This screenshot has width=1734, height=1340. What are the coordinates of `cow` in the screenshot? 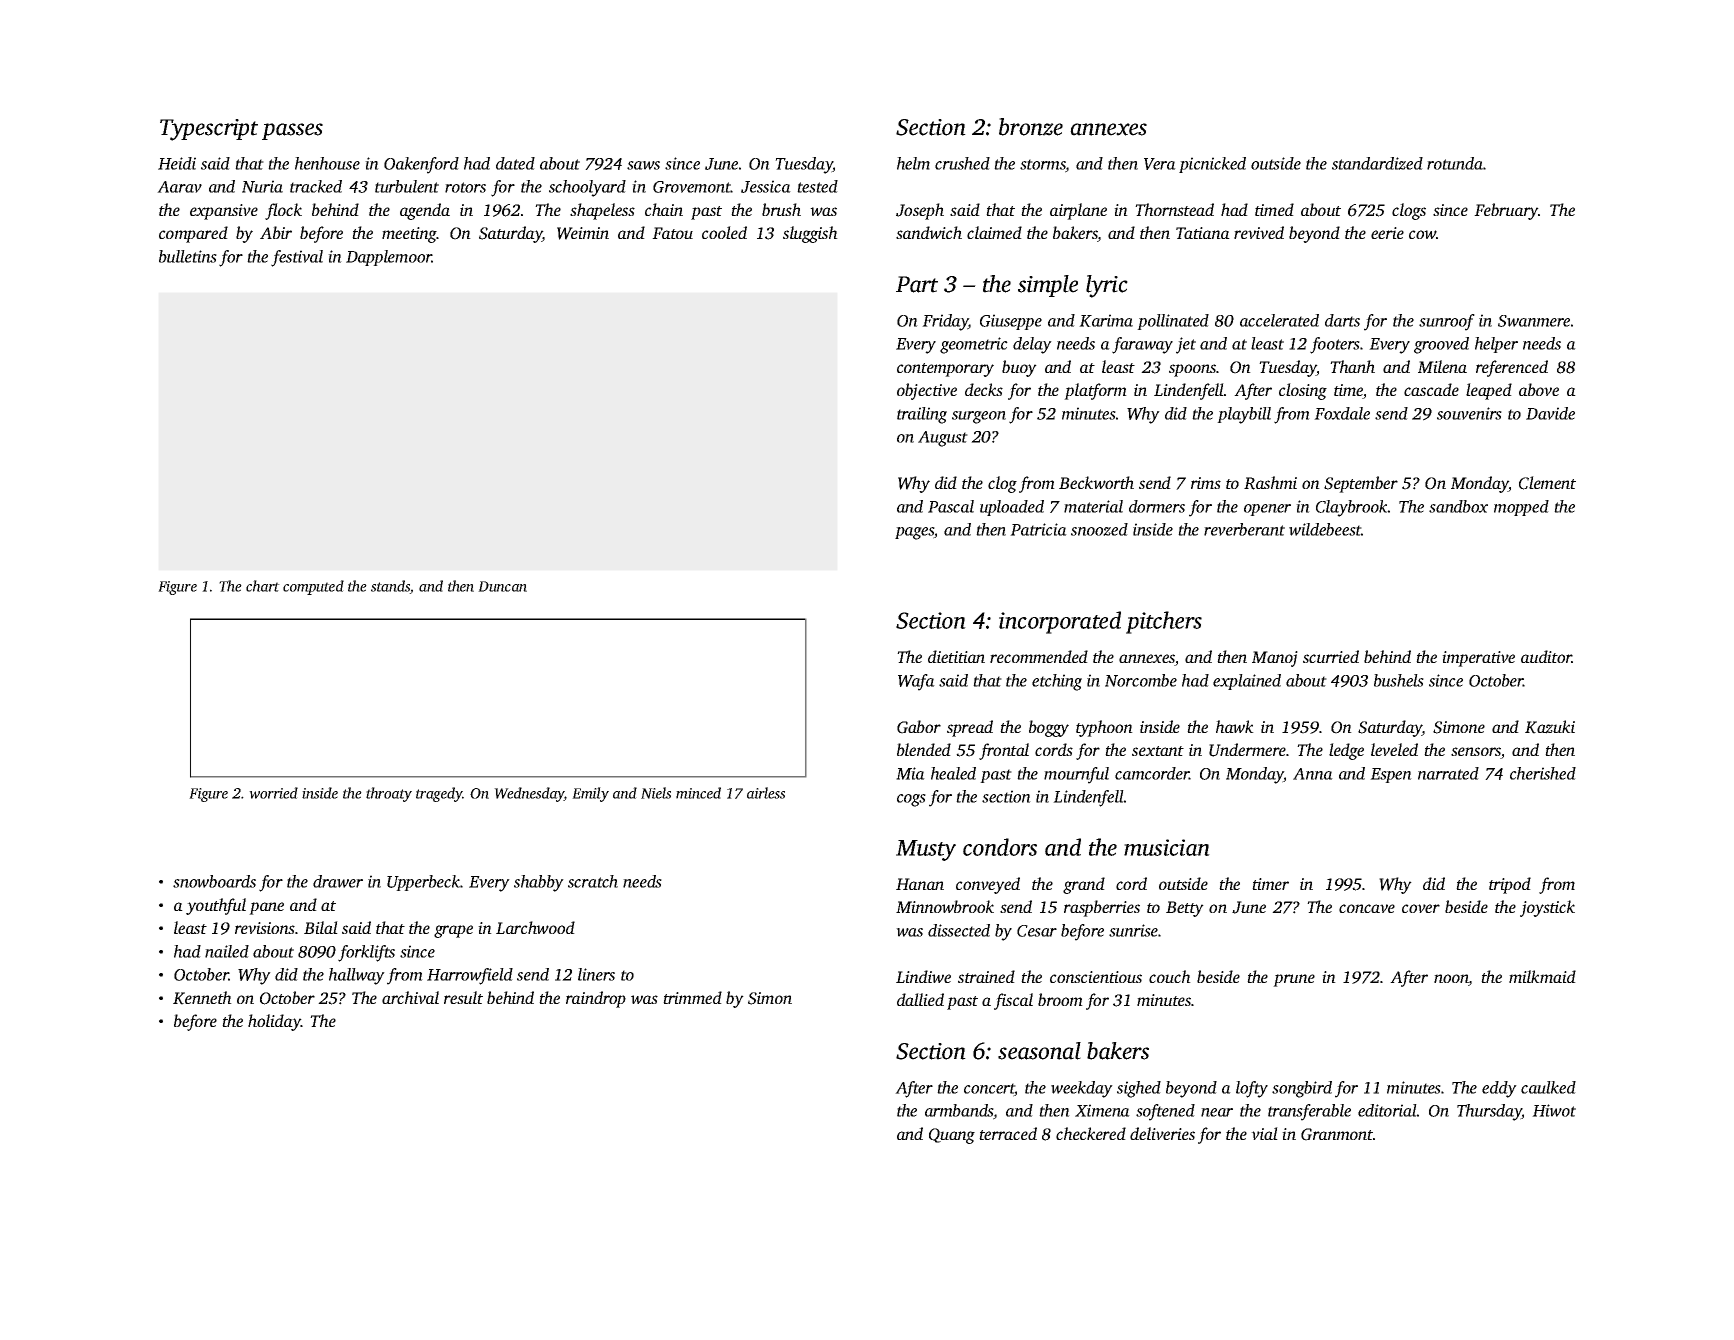 It's located at (1422, 234).
